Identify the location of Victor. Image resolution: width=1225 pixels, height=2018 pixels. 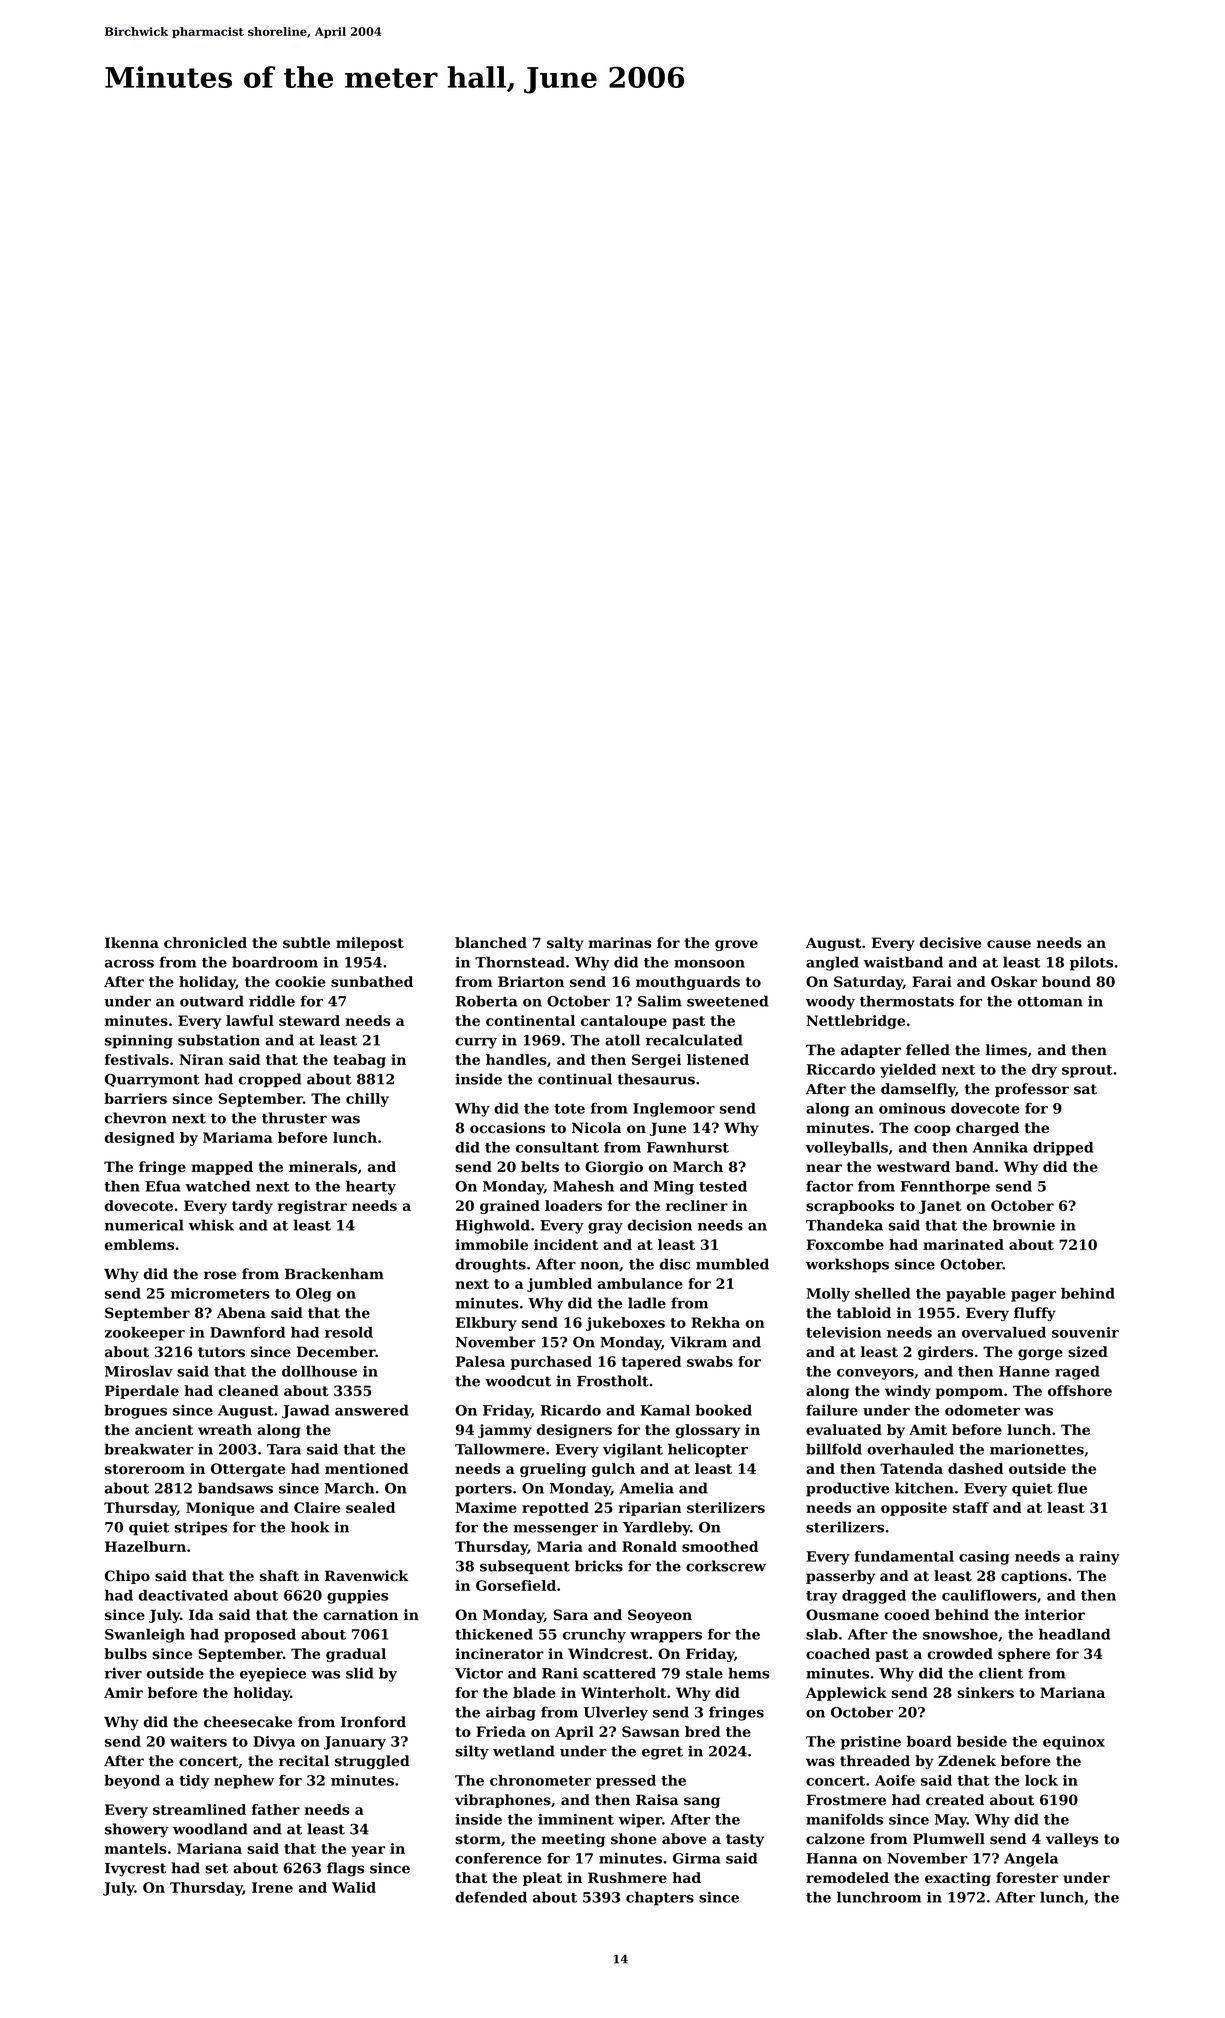
(479, 1673).
